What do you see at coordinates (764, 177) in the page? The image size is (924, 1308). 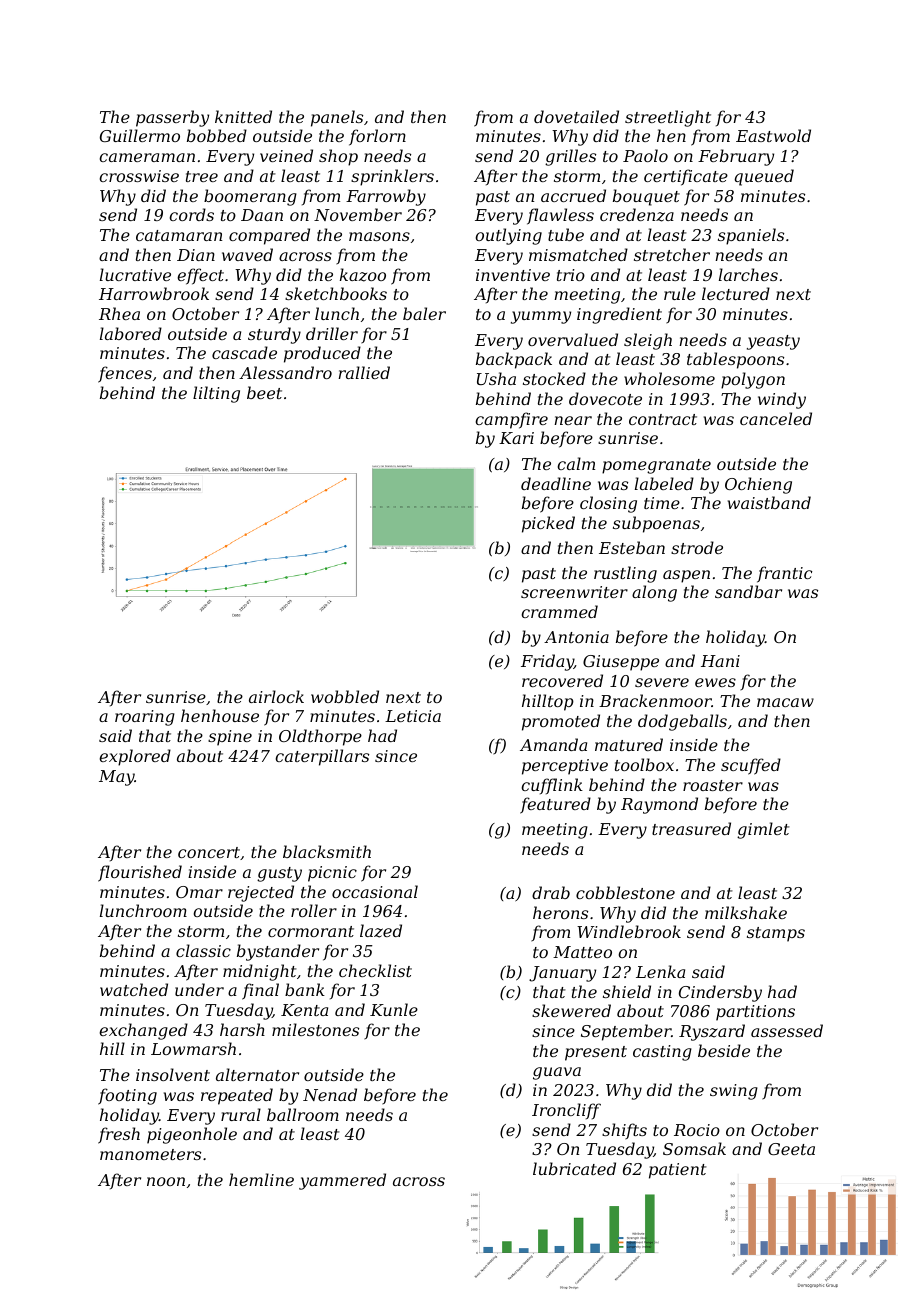 I see `queued` at bounding box center [764, 177].
